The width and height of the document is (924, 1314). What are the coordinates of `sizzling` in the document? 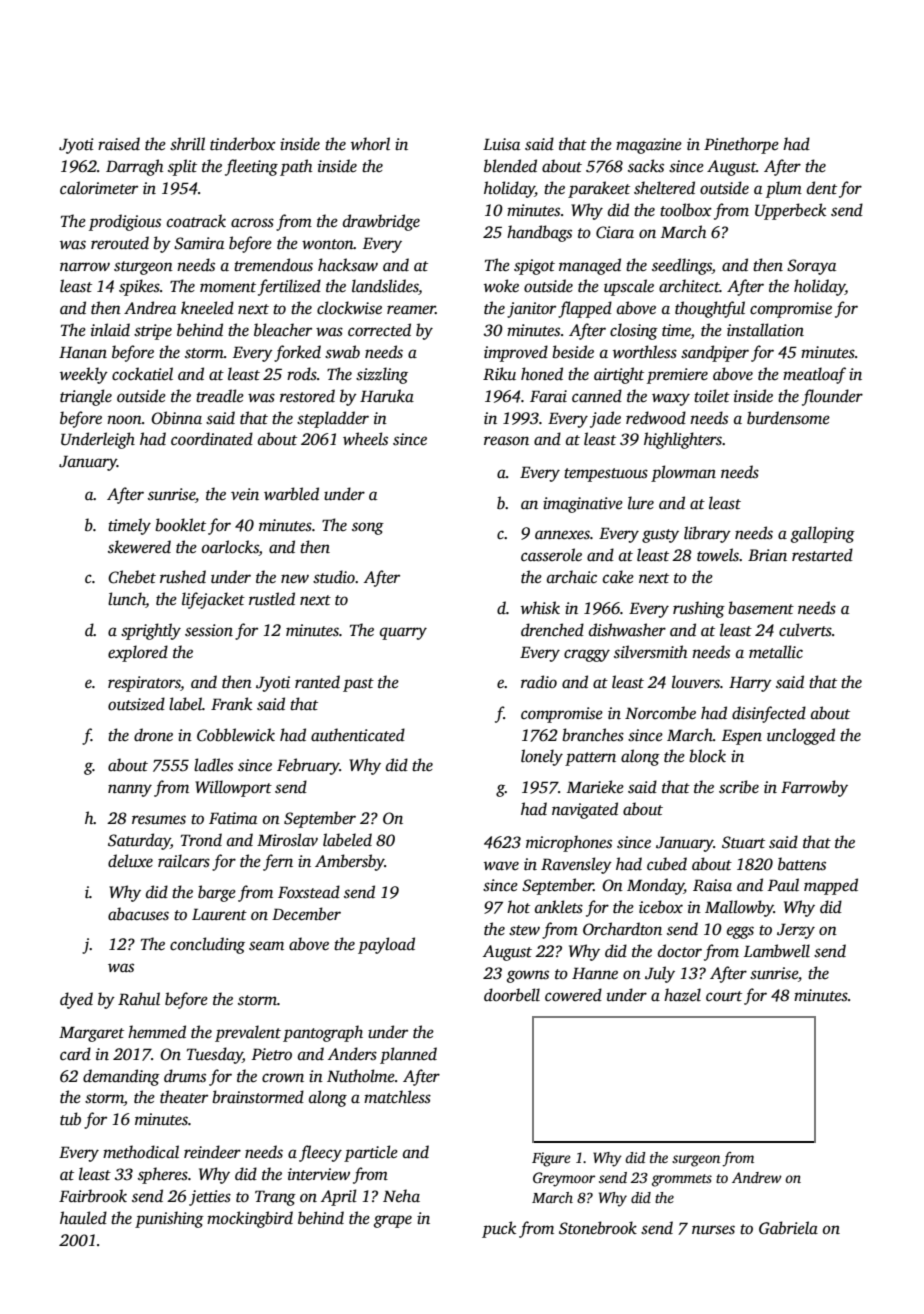 It's located at (382, 375).
